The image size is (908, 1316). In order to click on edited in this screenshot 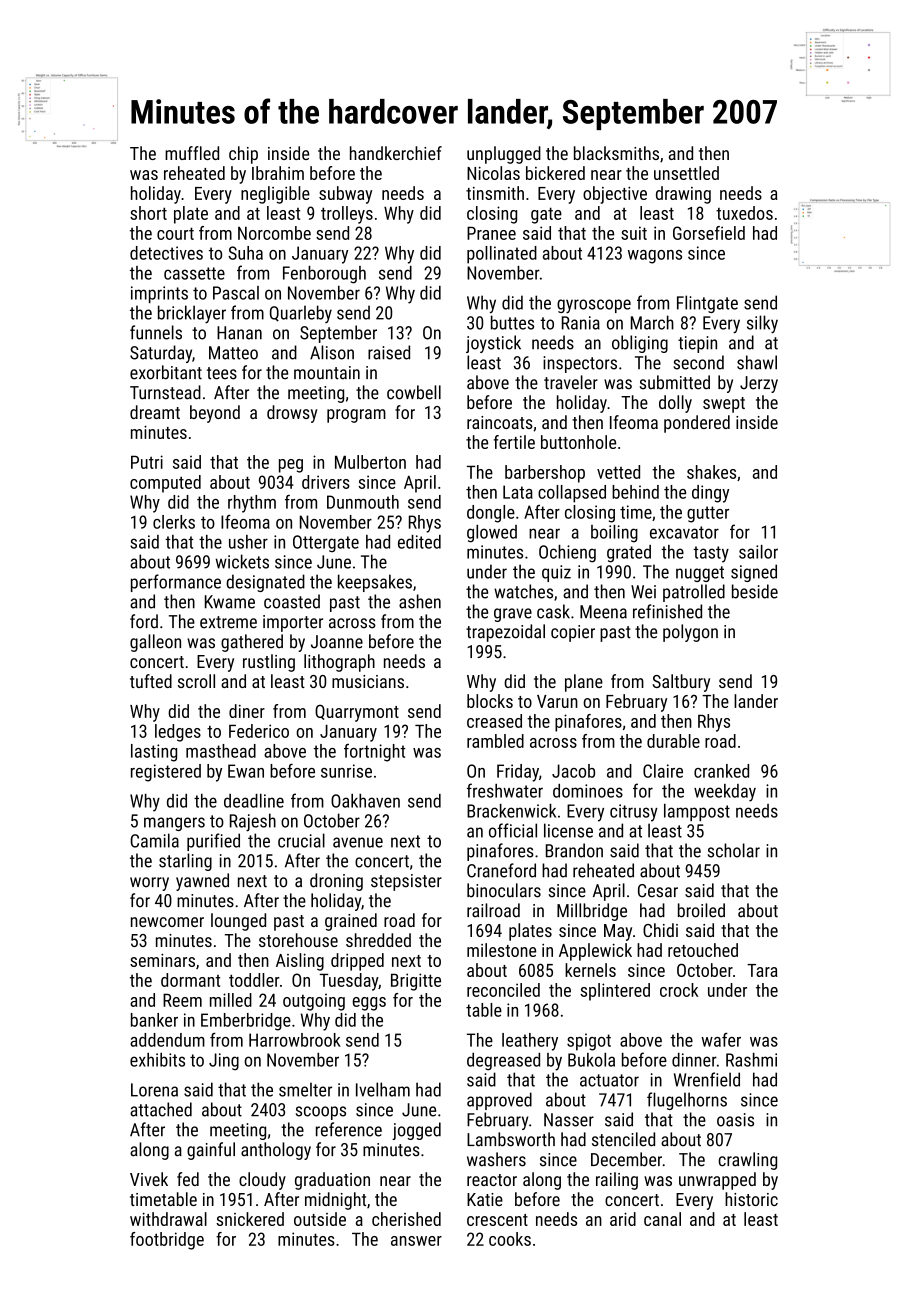, I will do `click(419, 542)`.
